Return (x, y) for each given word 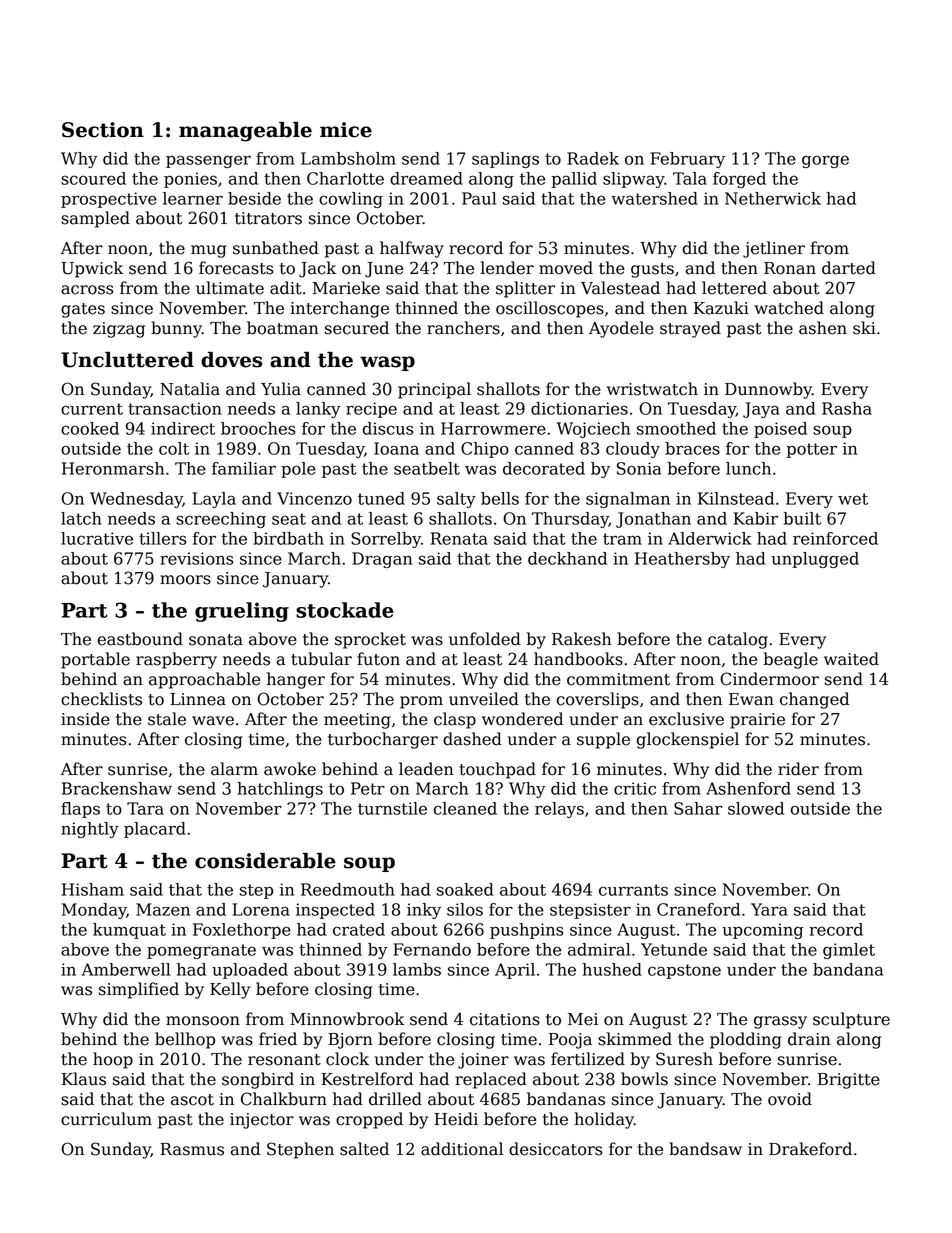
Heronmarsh (113, 468)
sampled (95, 219)
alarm (234, 769)
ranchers (463, 328)
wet (853, 499)
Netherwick (773, 198)
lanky (318, 410)
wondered (522, 719)
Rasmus (192, 1149)
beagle (790, 660)
